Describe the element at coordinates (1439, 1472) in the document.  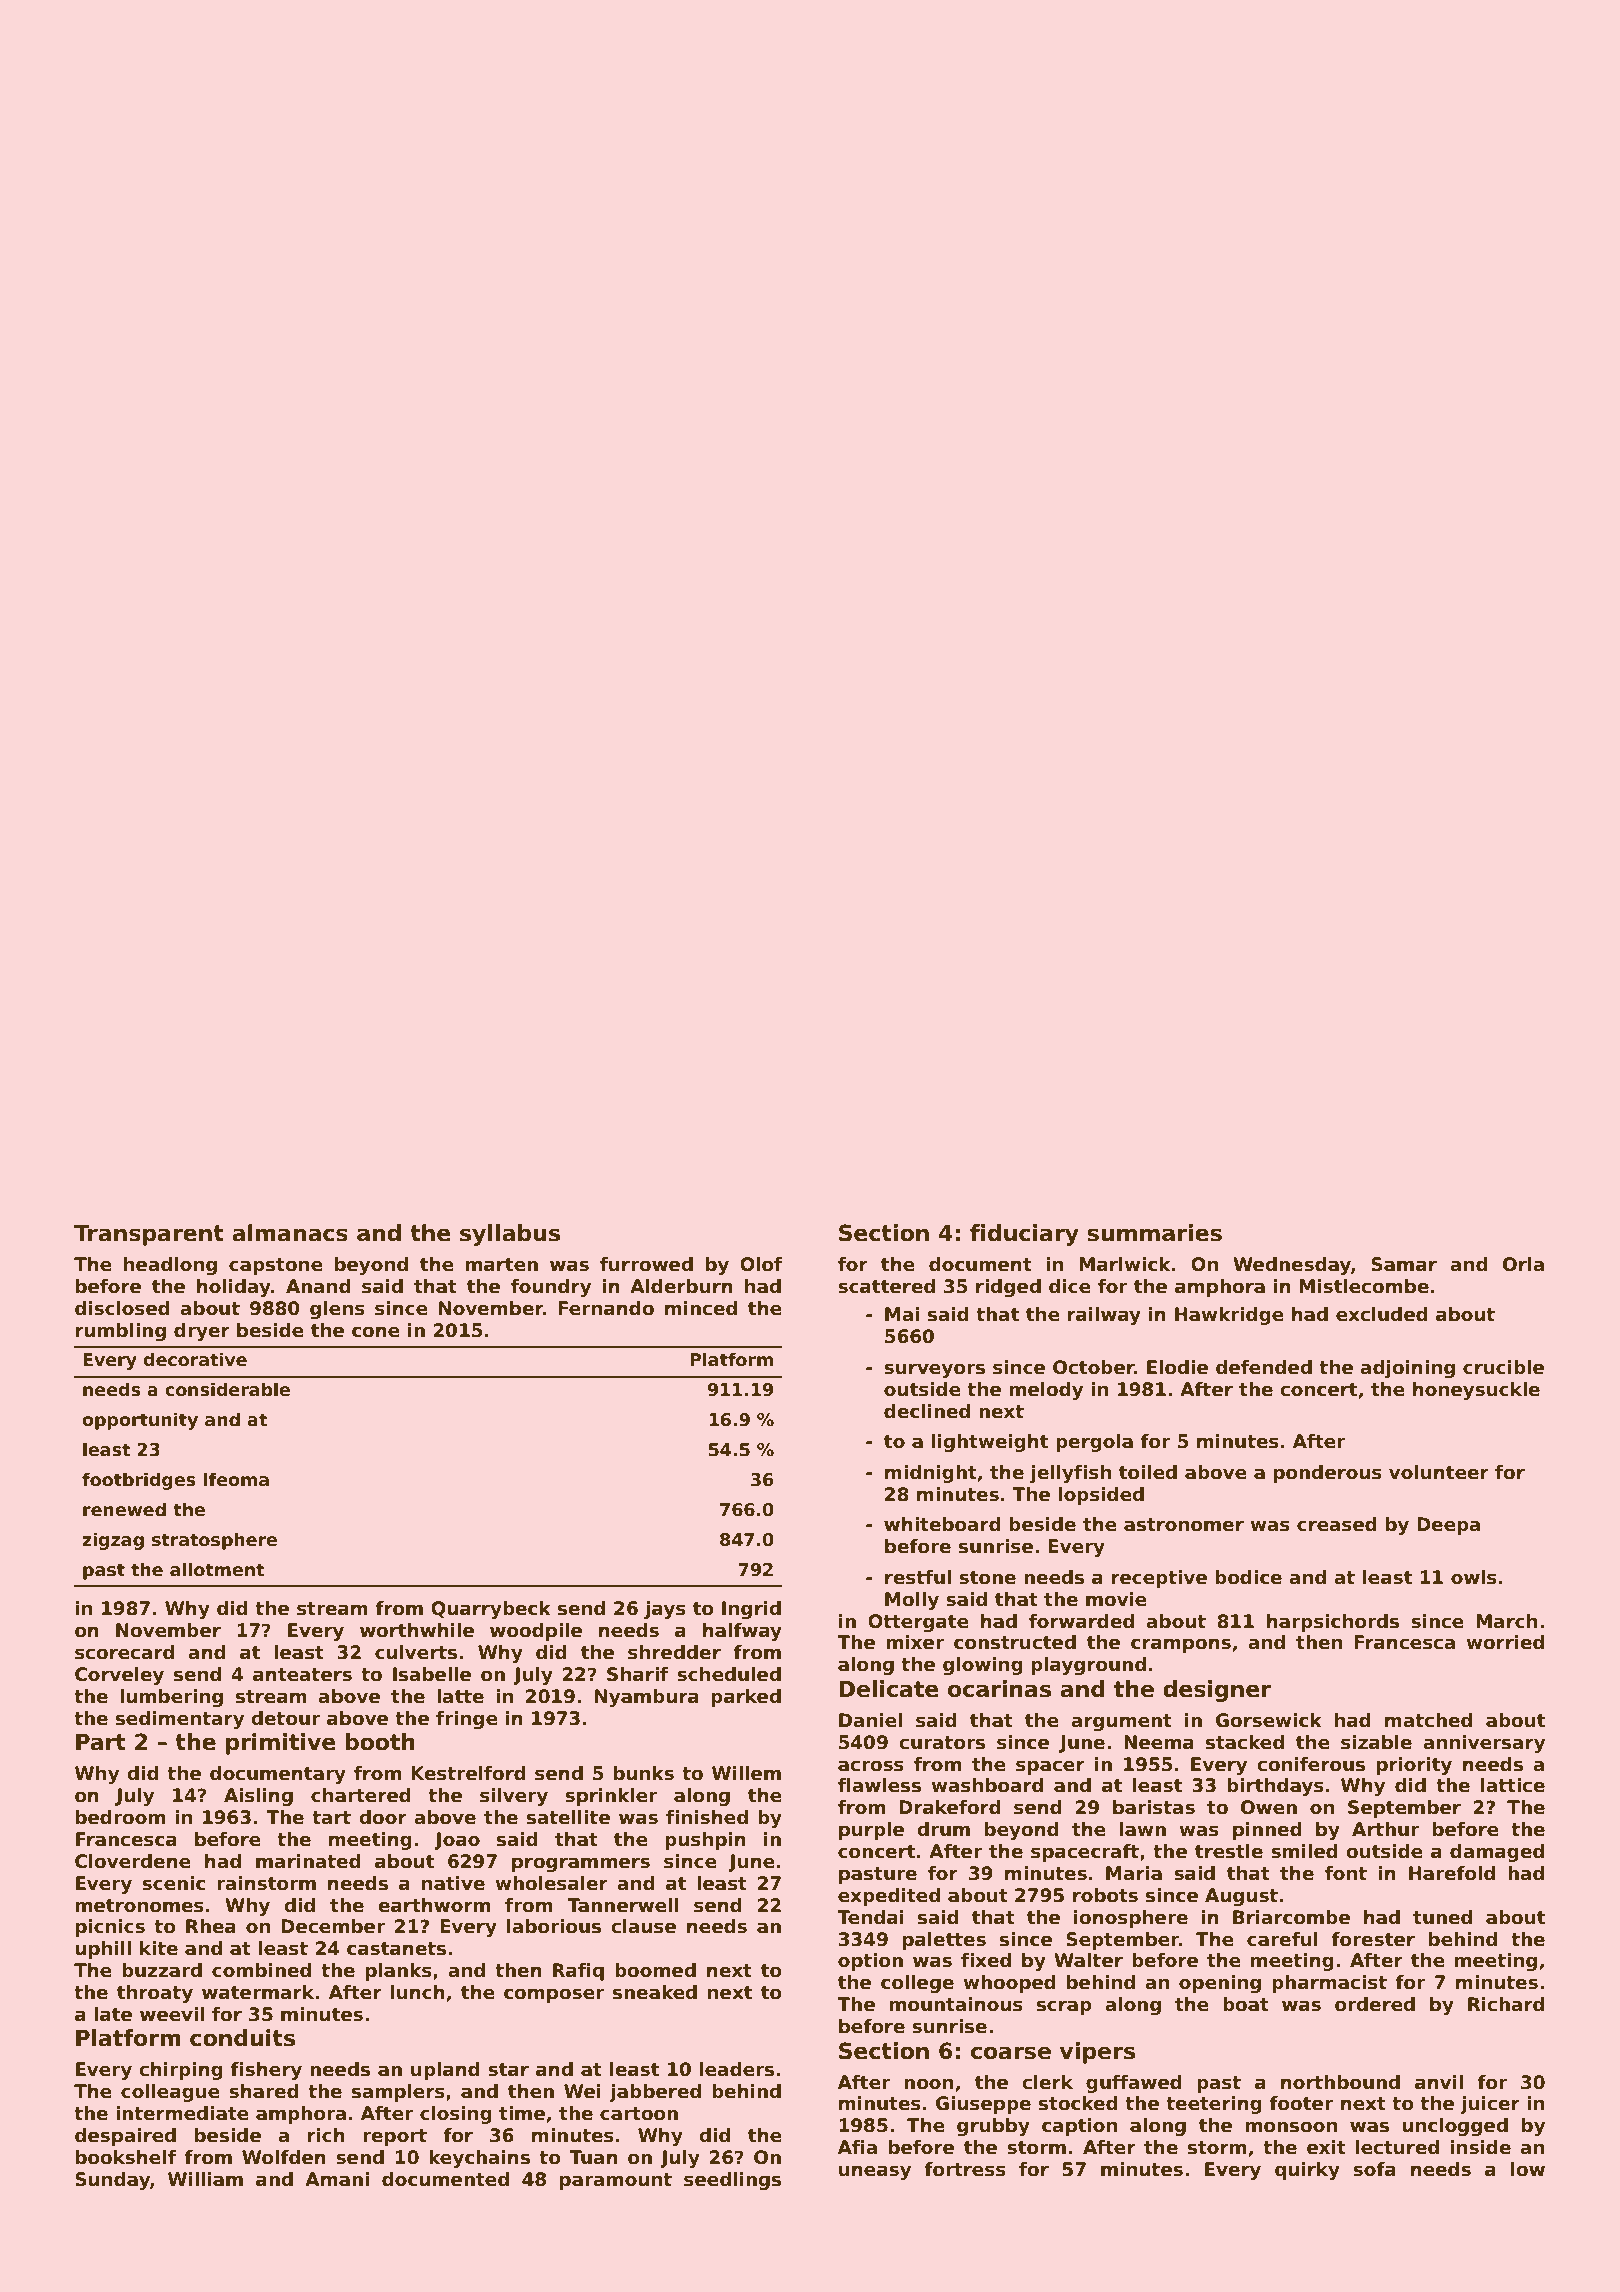
I see `volunteer` at that location.
